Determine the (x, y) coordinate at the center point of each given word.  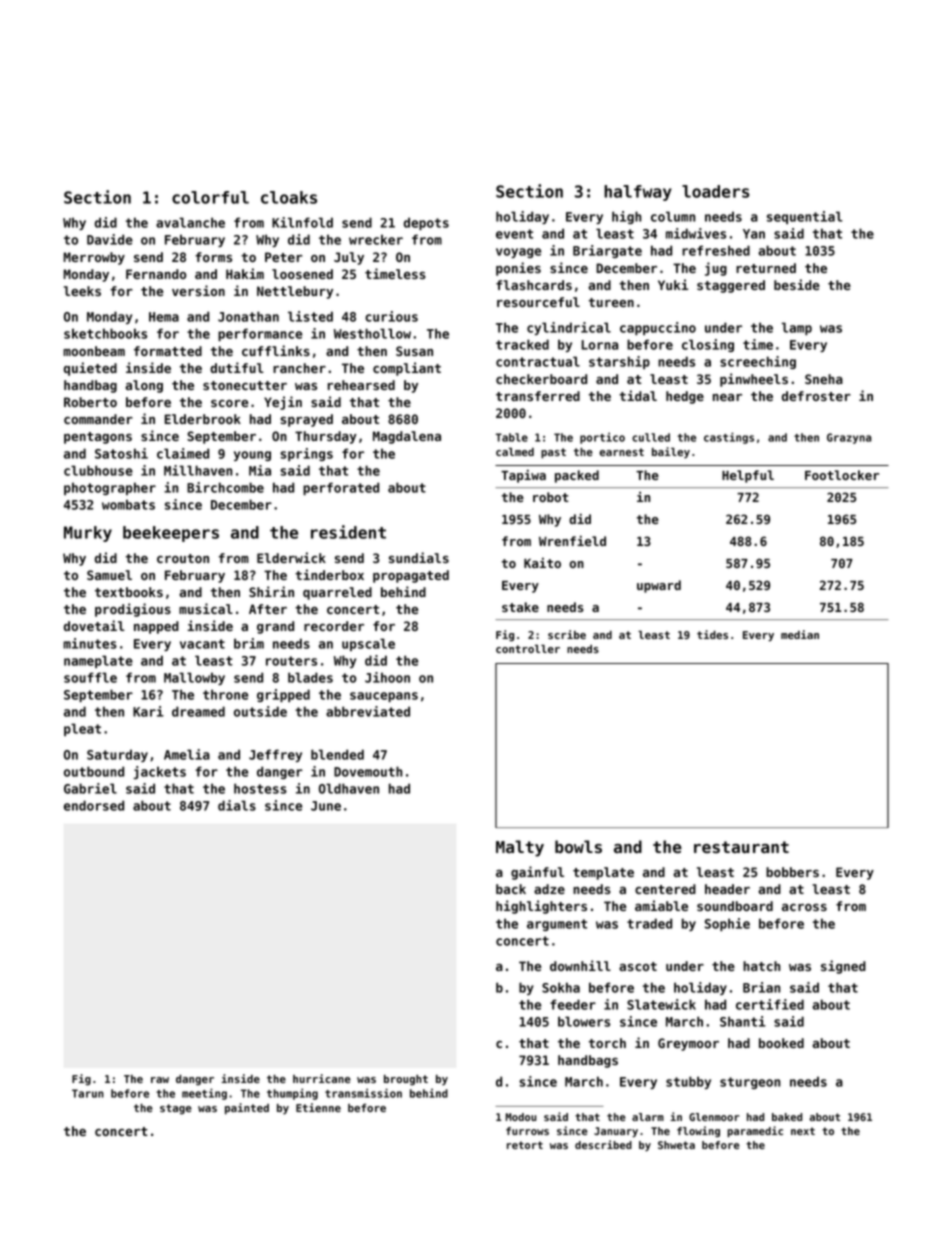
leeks (82, 291)
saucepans (384, 697)
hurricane (322, 1078)
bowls (578, 846)
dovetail (94, 625)
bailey (671, 453)
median (800, 634)
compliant (407, 369)
